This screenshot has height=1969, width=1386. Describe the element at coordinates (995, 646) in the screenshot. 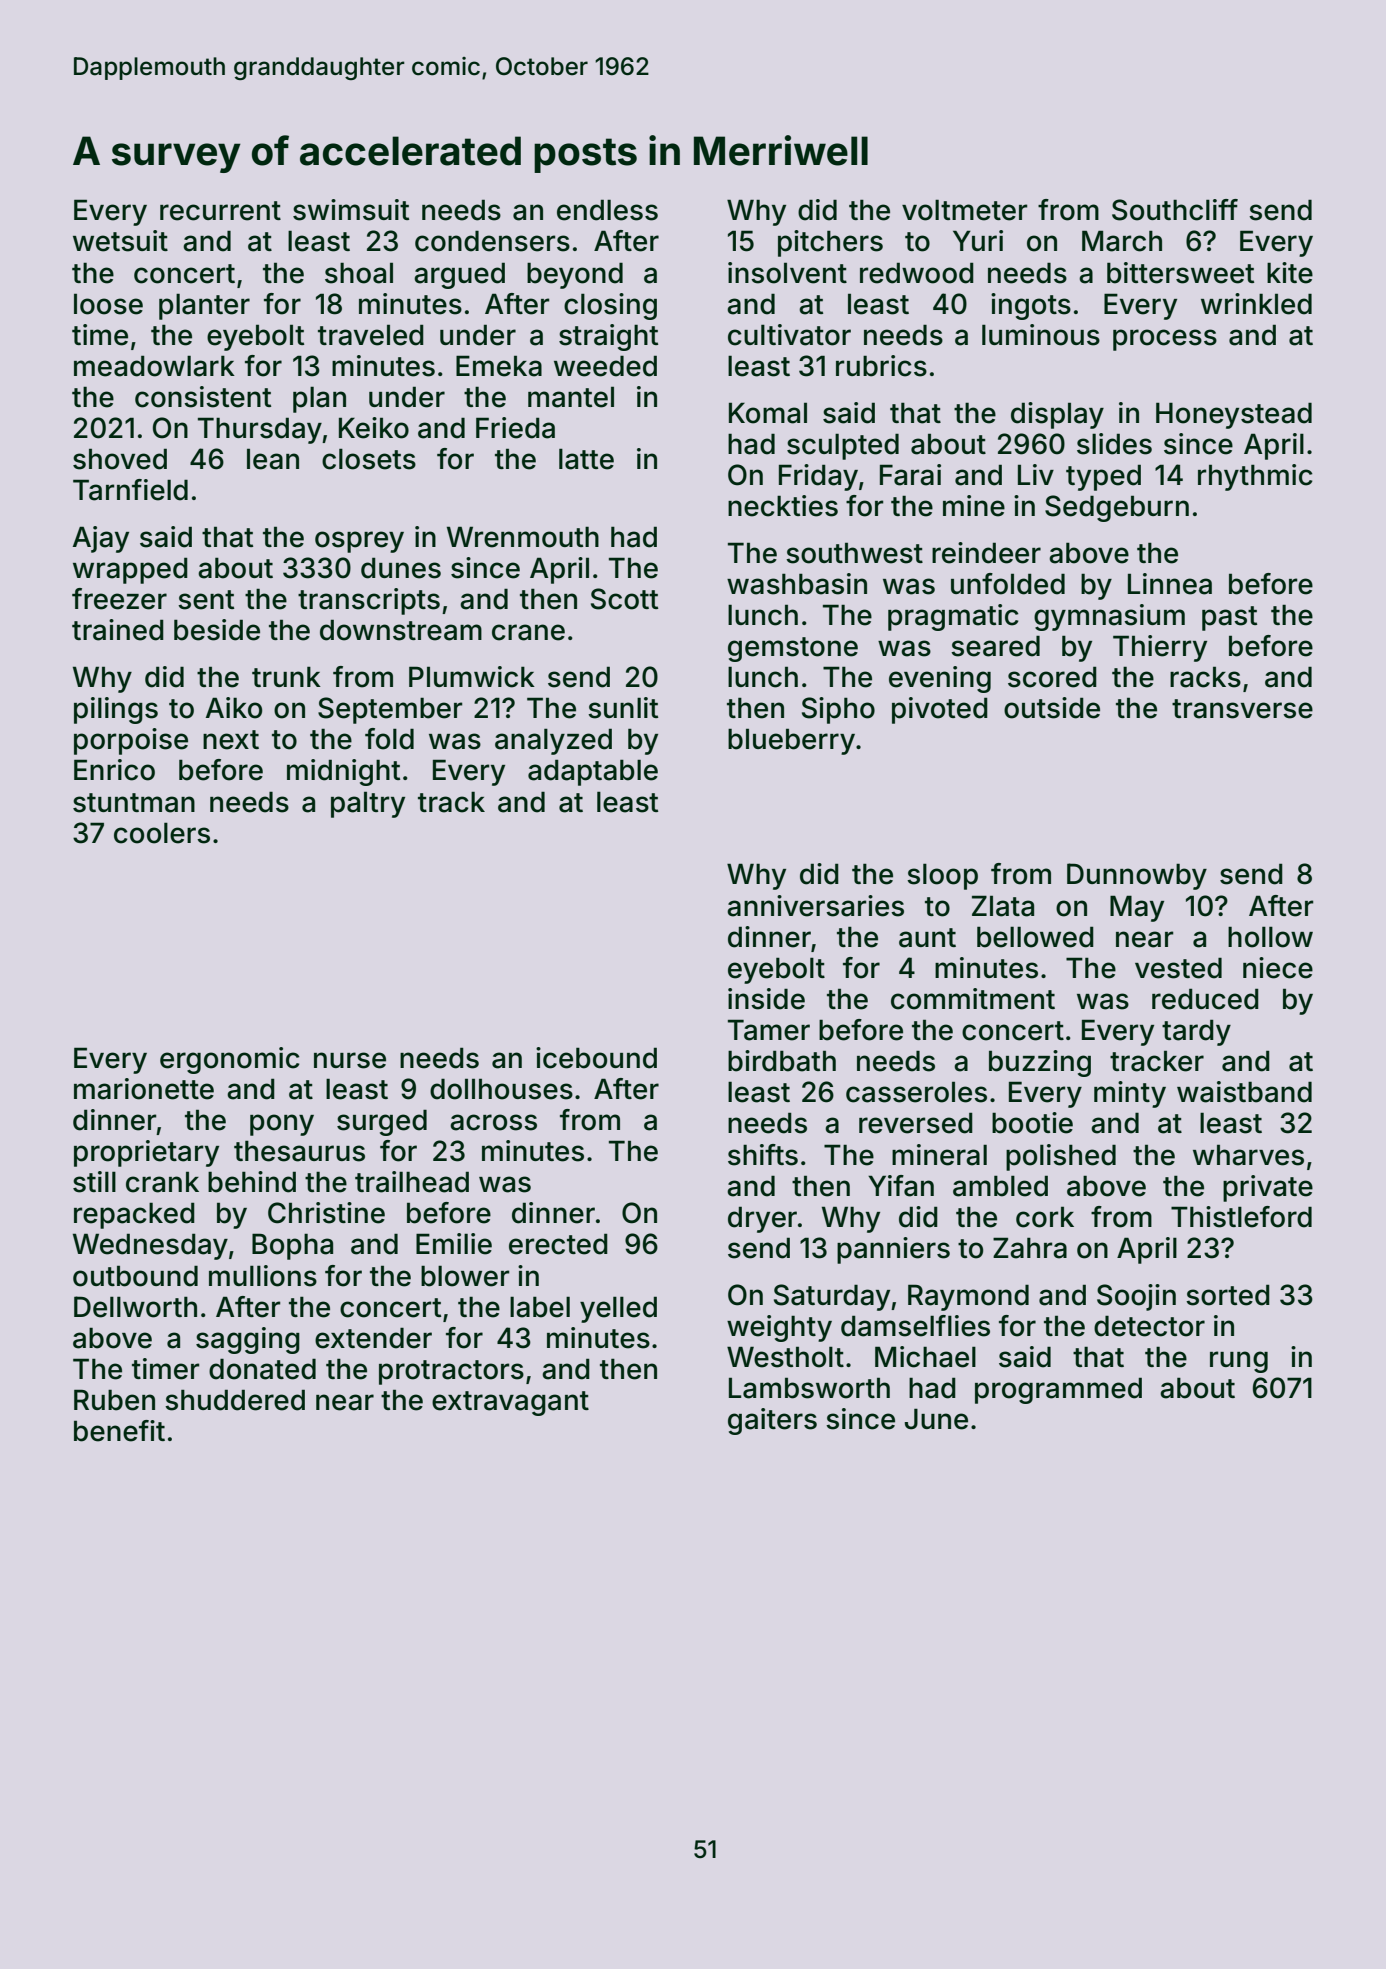

I see `seared` at that location.
